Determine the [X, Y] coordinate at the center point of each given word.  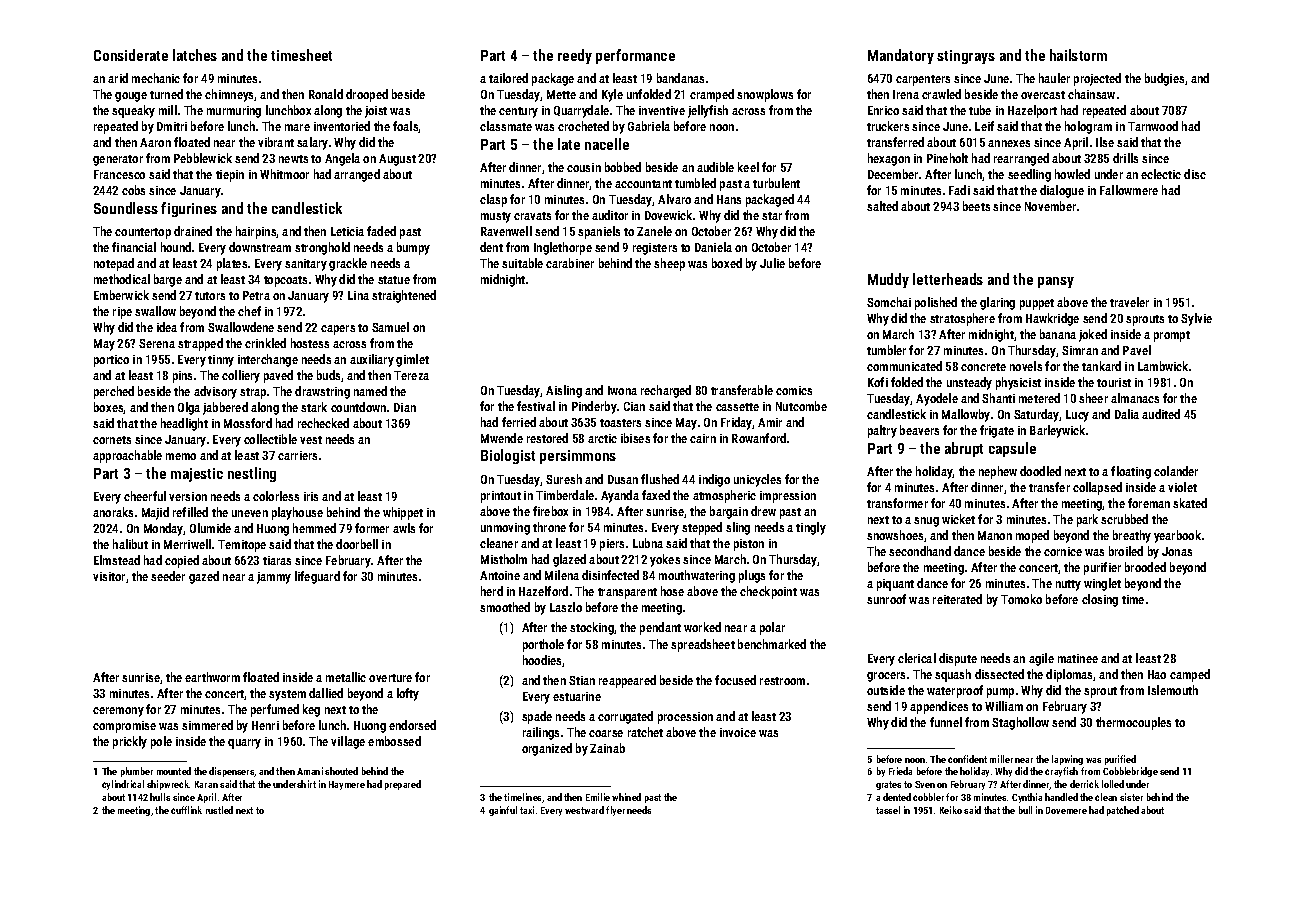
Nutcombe [801, 406]
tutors [210, 296]
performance [635, 56]
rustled [219, 810]
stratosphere [962, 319]
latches [195, 55]
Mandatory [901, 56]
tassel [888, 810]
